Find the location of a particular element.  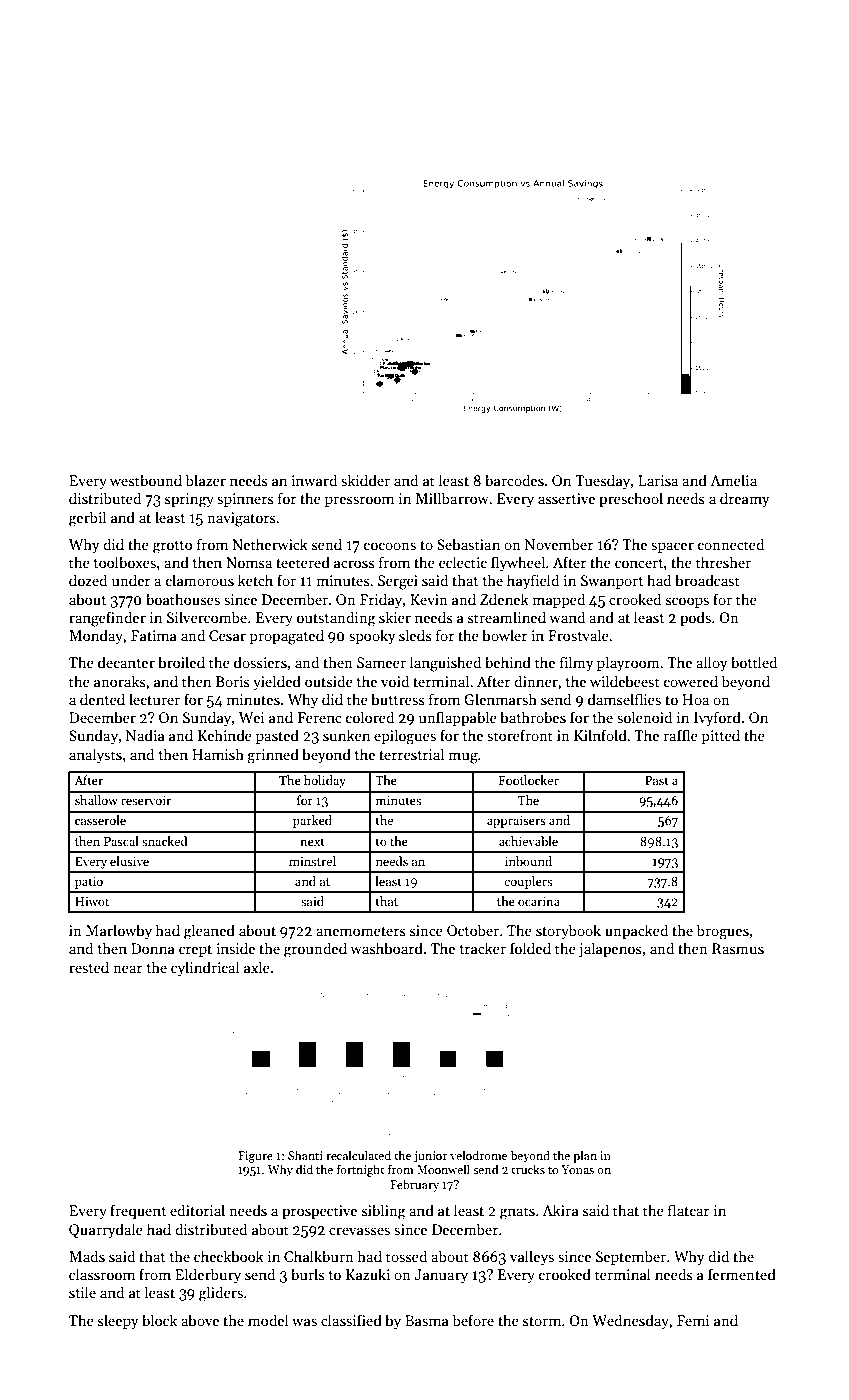

tossed is located at coordinates (406, 1256).
